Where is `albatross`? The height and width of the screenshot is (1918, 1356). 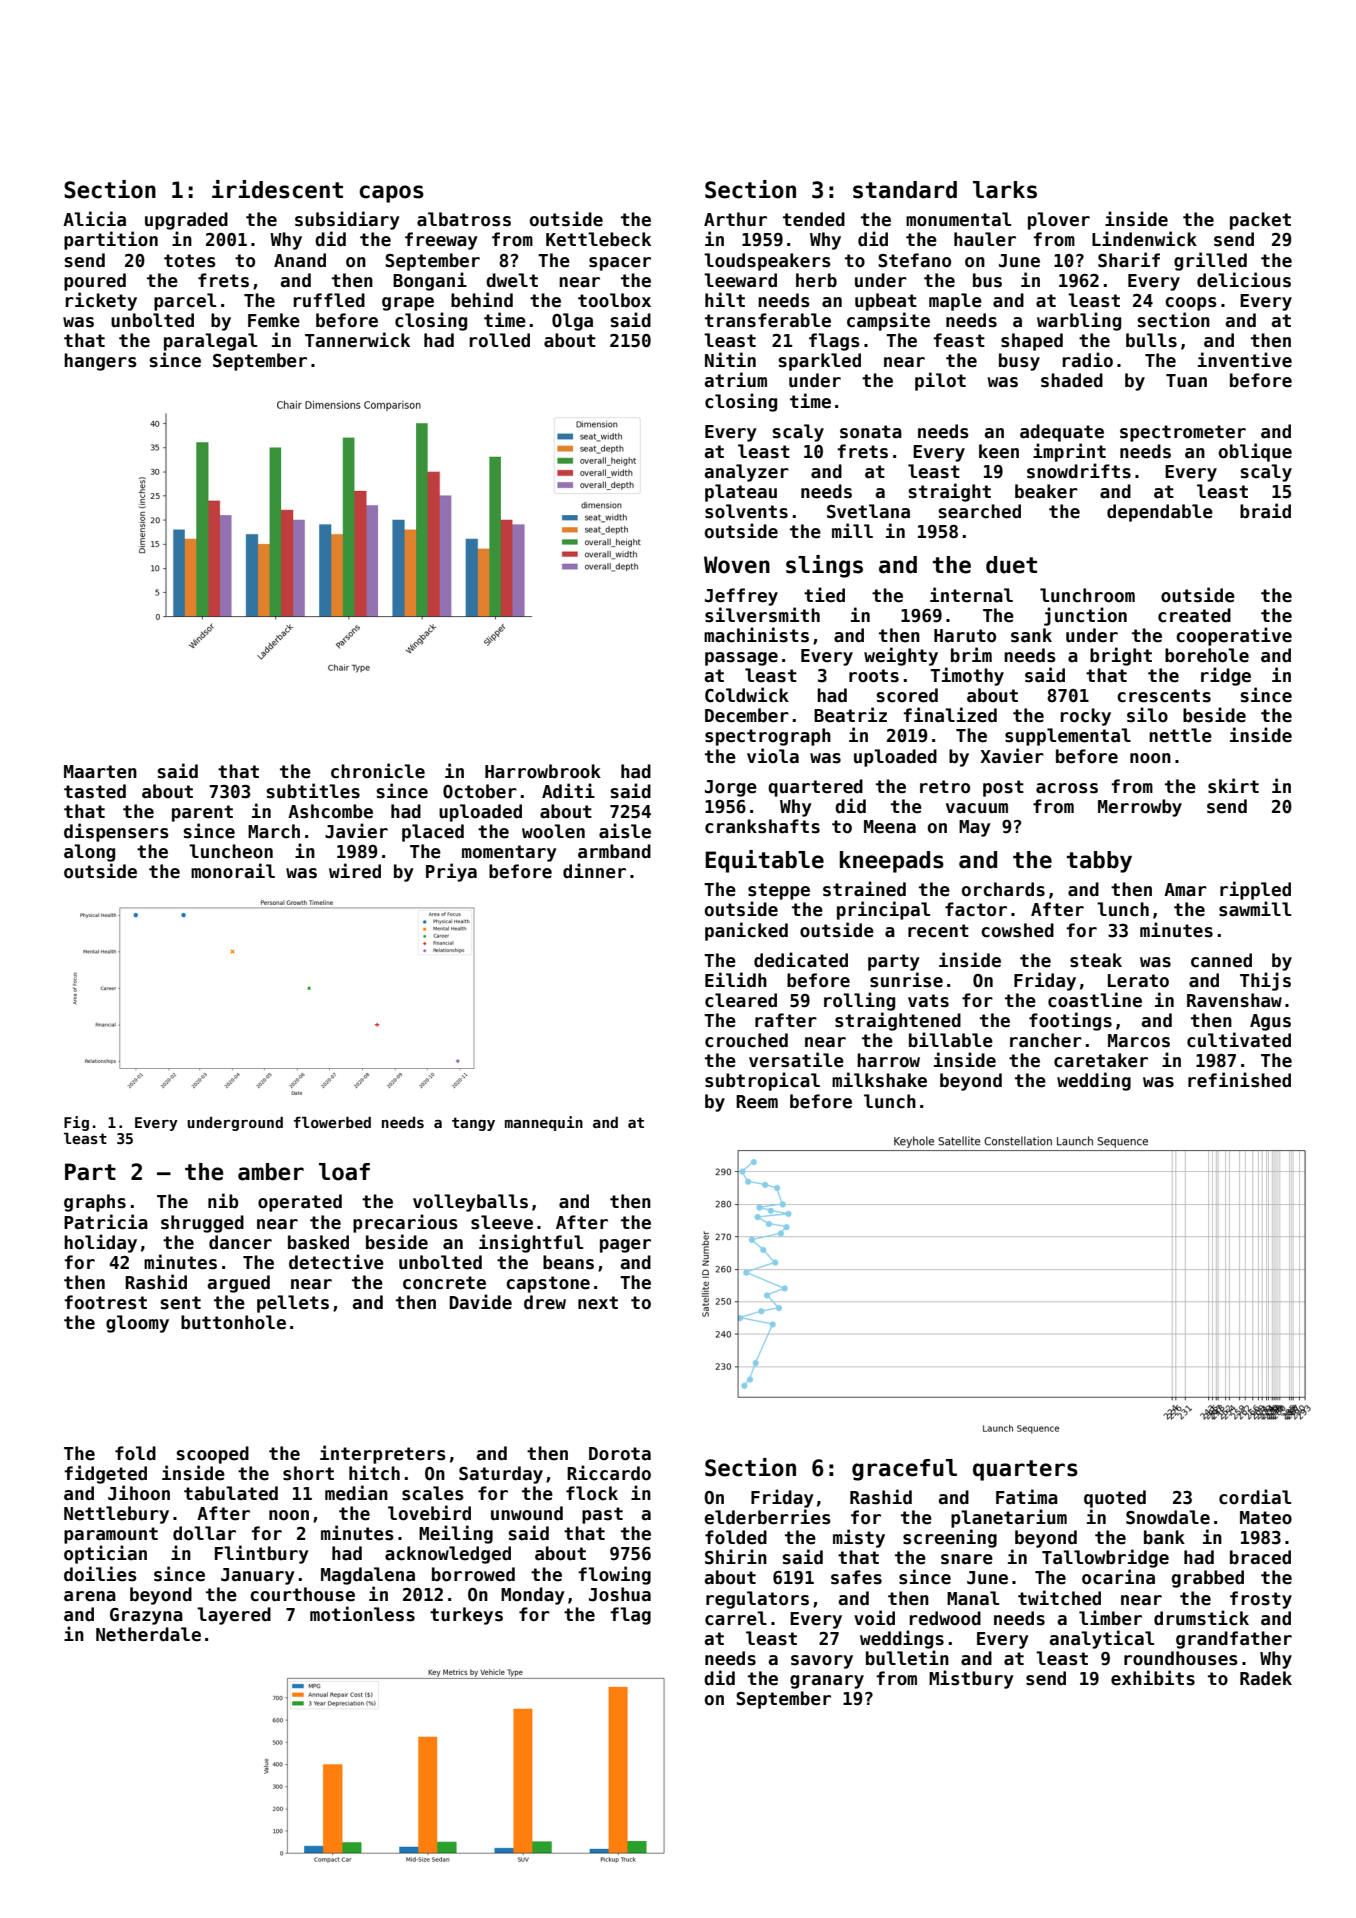
albatross is located at coordinates (464, 219).
